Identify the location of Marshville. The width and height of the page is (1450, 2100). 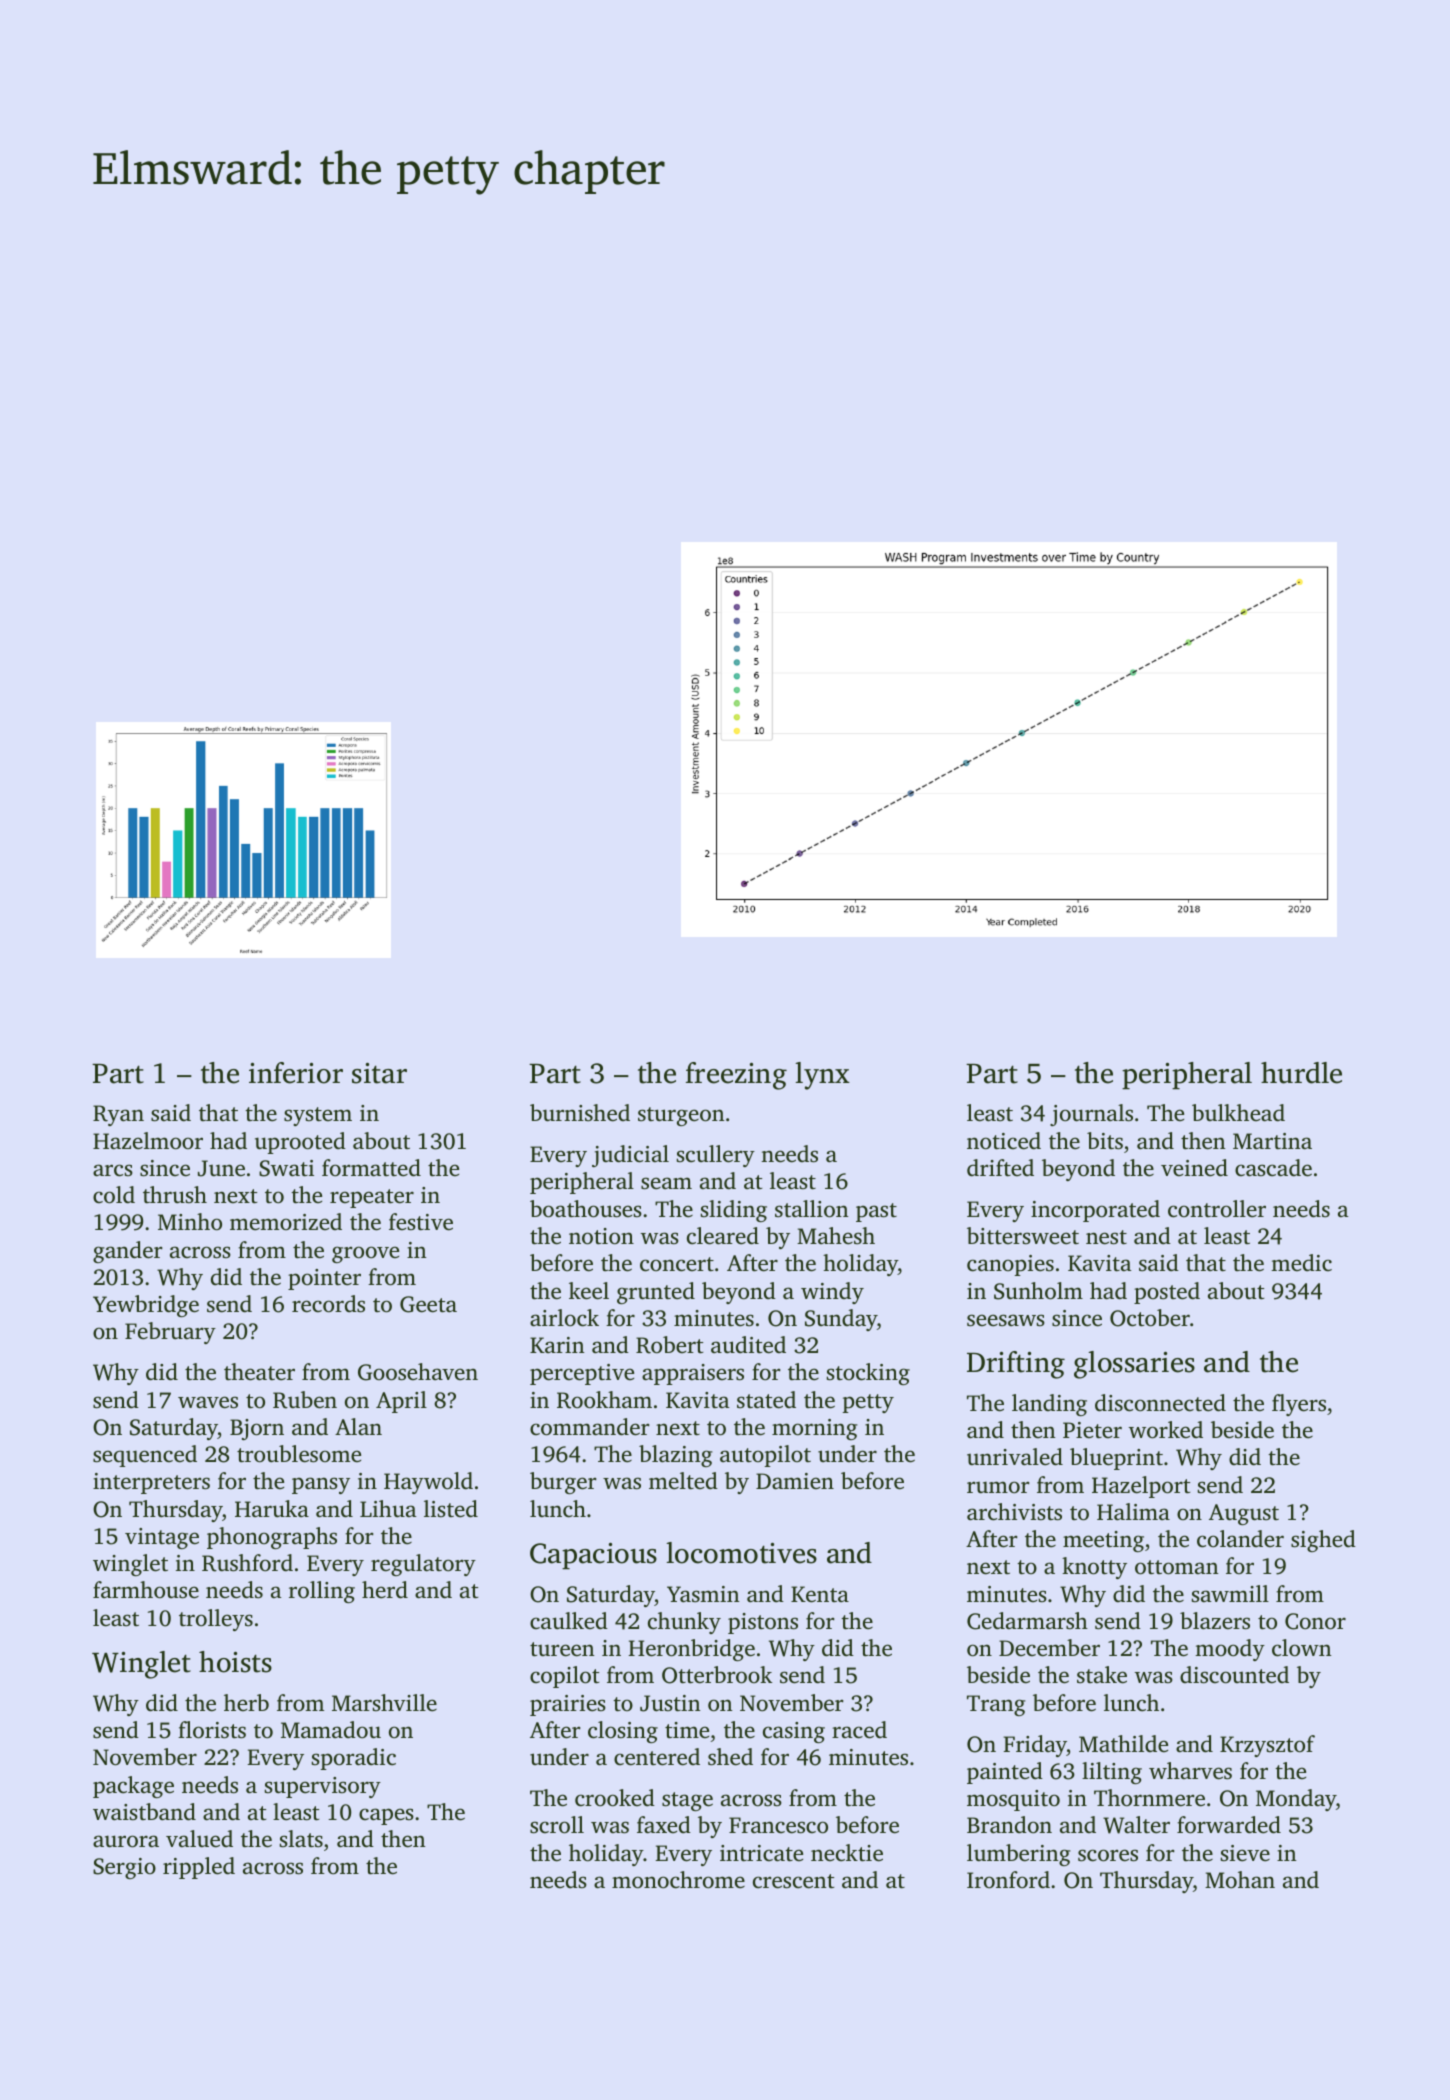
(384, 1702).
